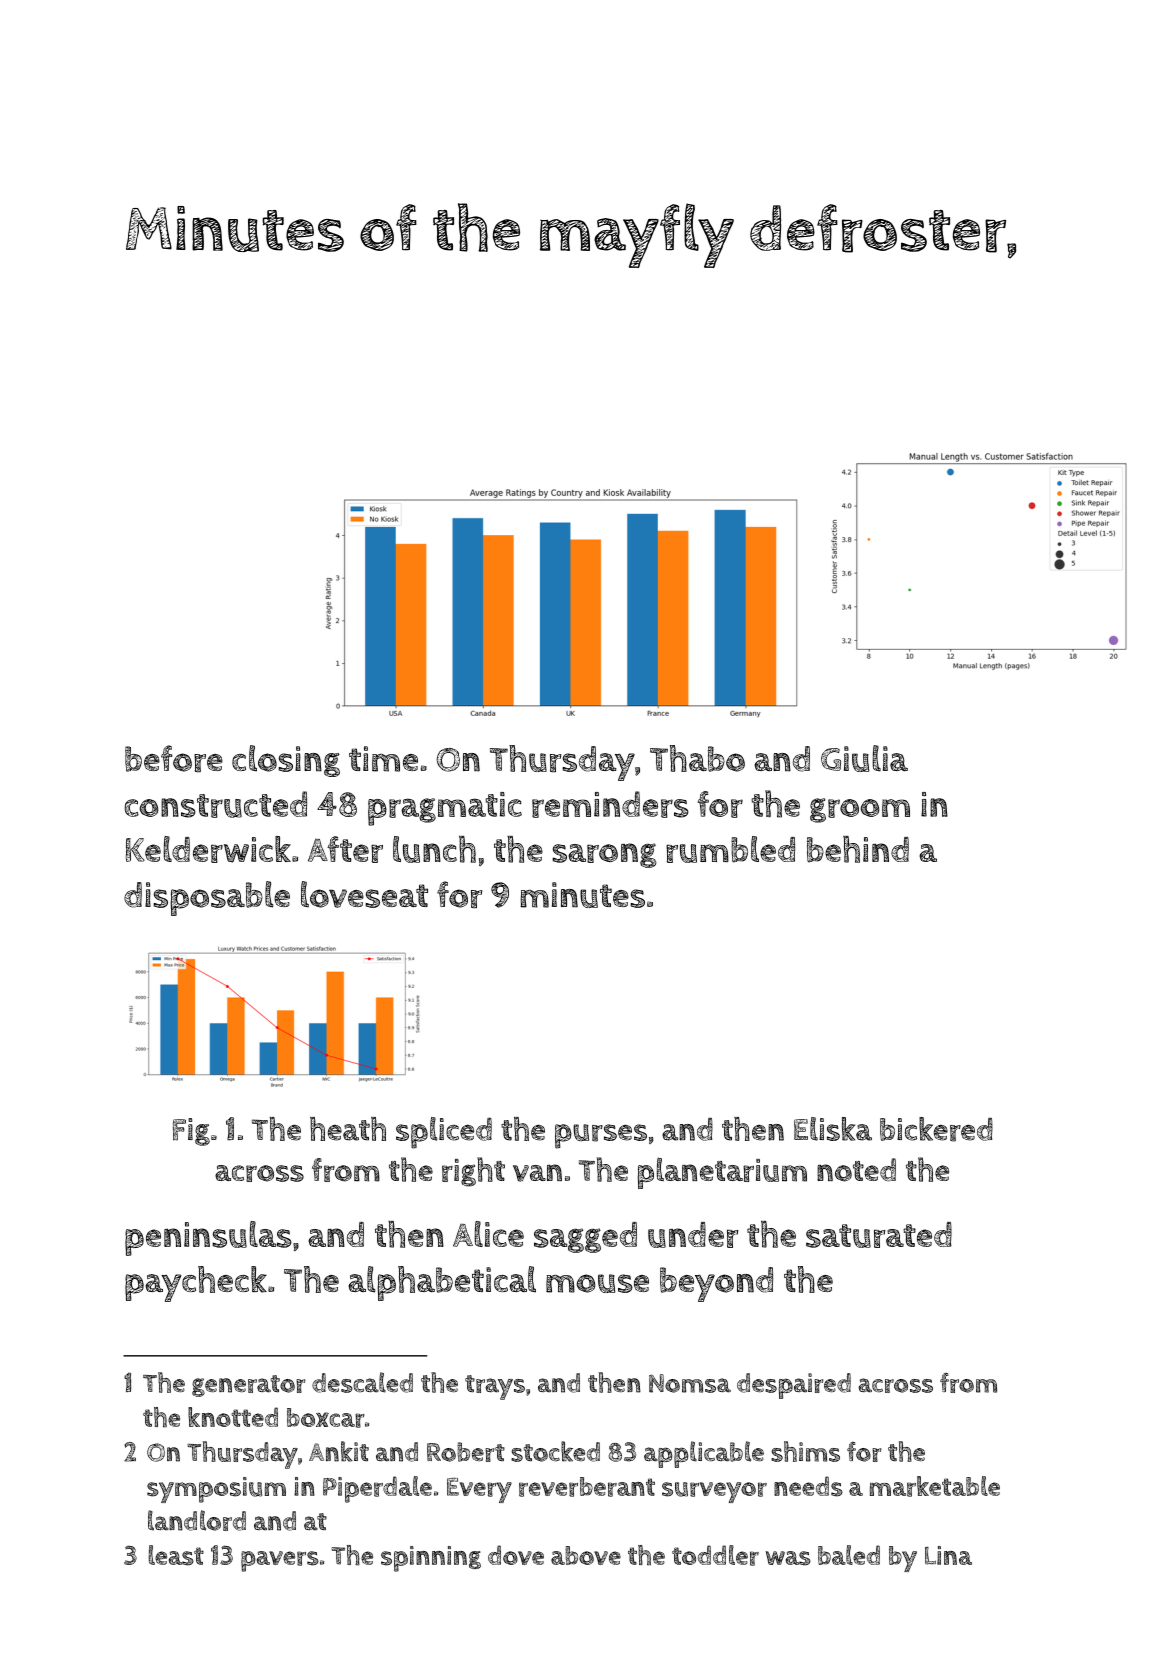 This screenshot has width=1165, height=1654. I want to click on pavers, so click(280, 1561).
